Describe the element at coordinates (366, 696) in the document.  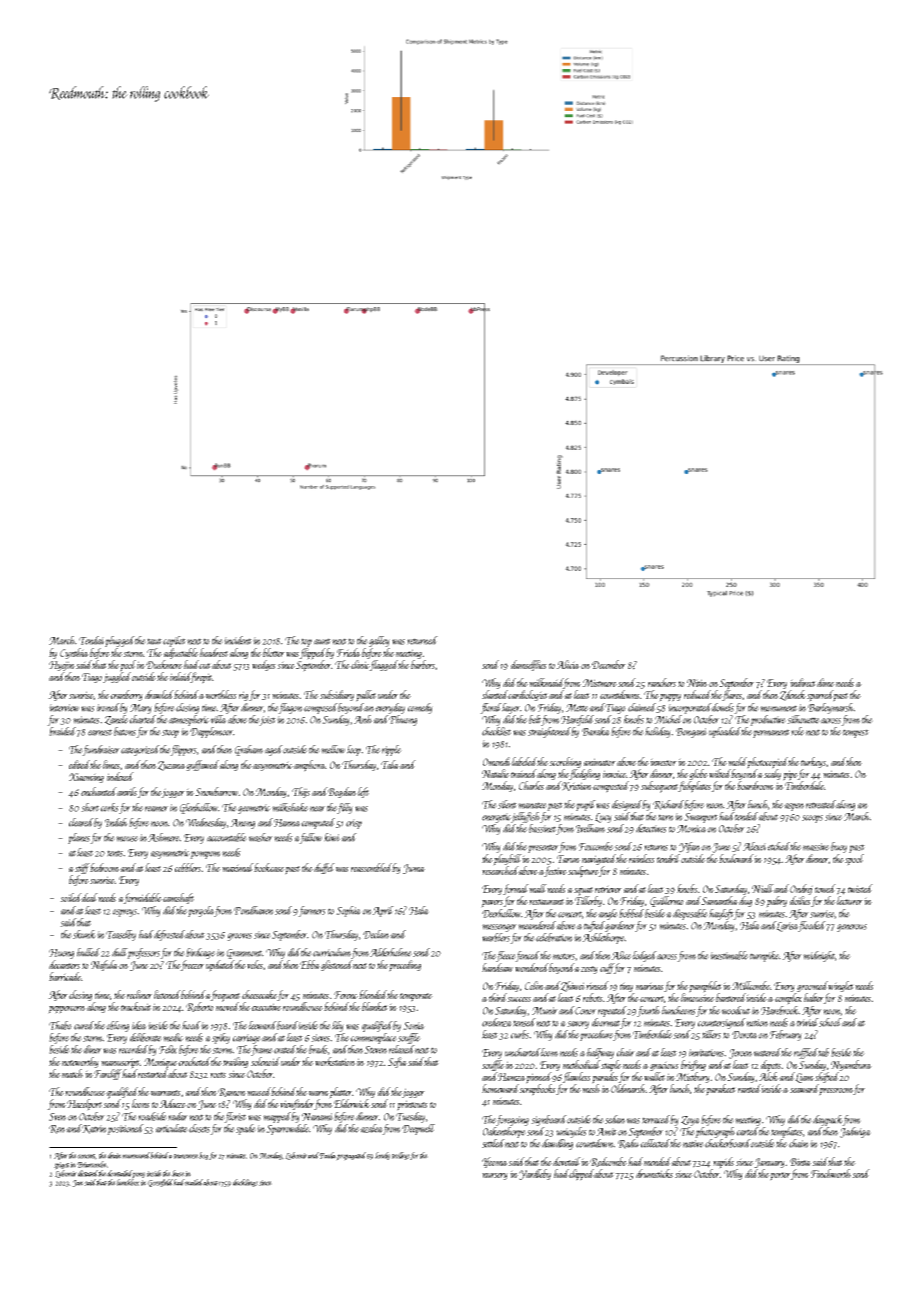
I see `pallet` at that location.
